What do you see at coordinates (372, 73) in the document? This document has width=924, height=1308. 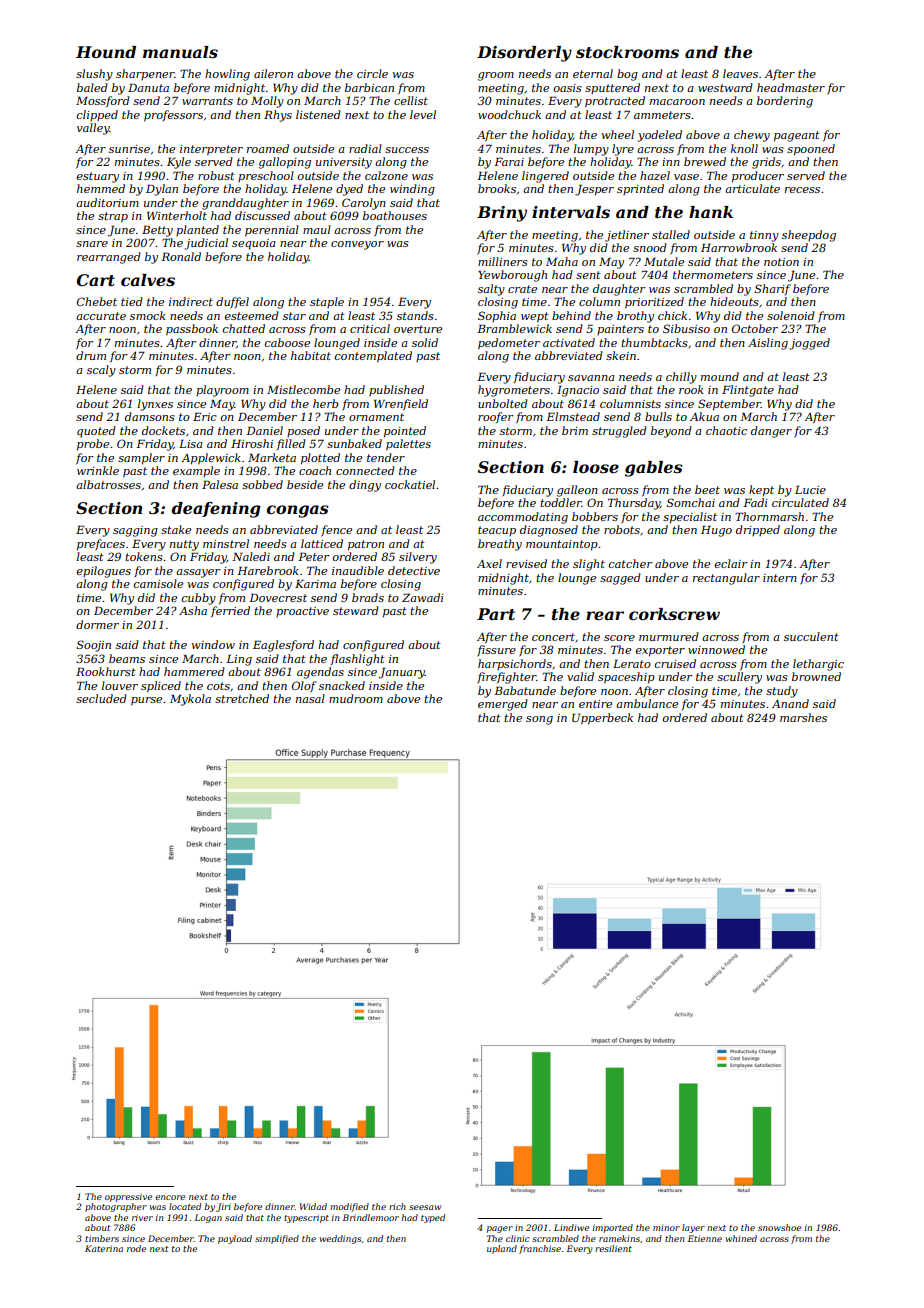 I see `circle` at bounding box center [372, 73].
